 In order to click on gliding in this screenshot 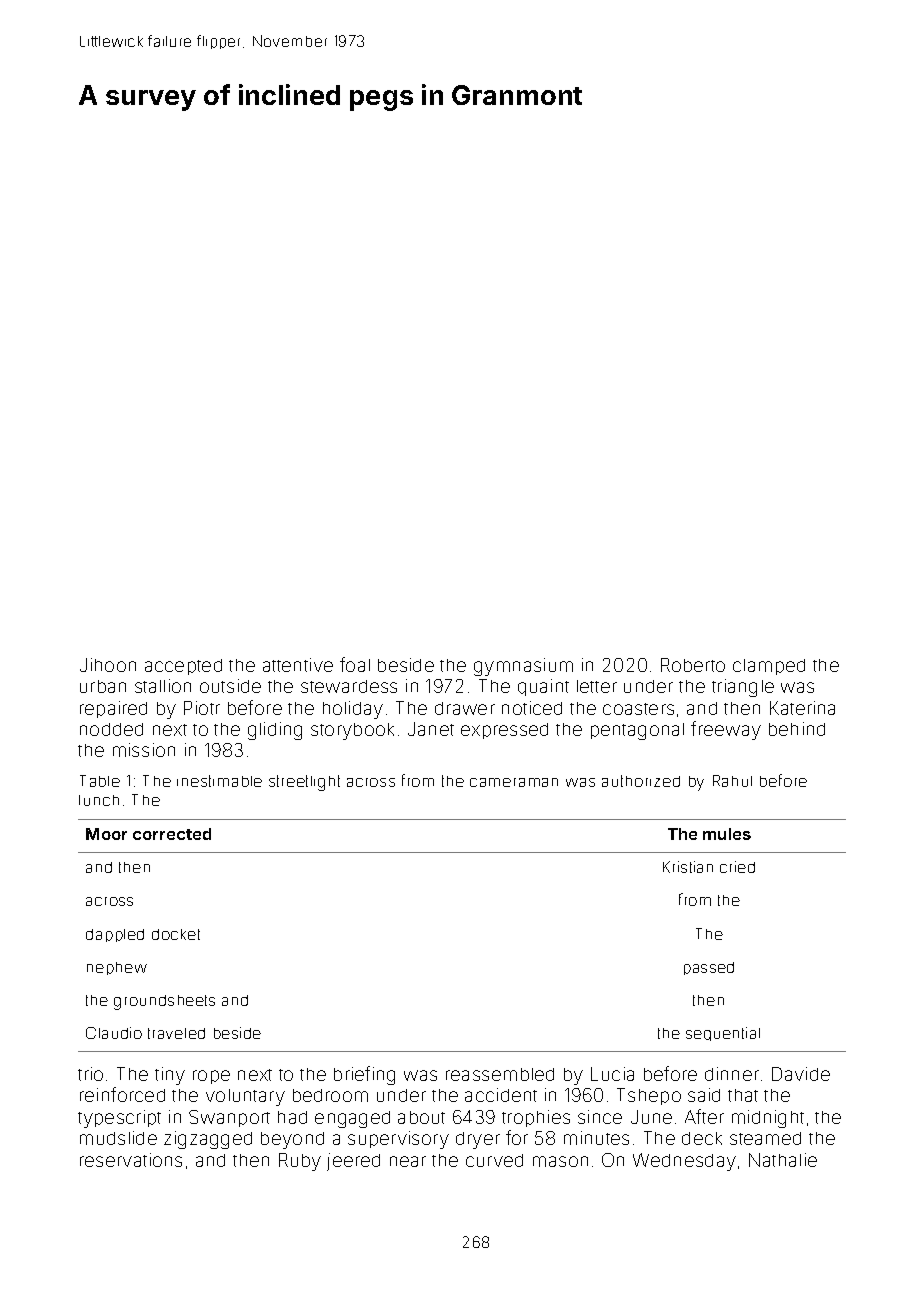, I will do `click(275, 731)`.
